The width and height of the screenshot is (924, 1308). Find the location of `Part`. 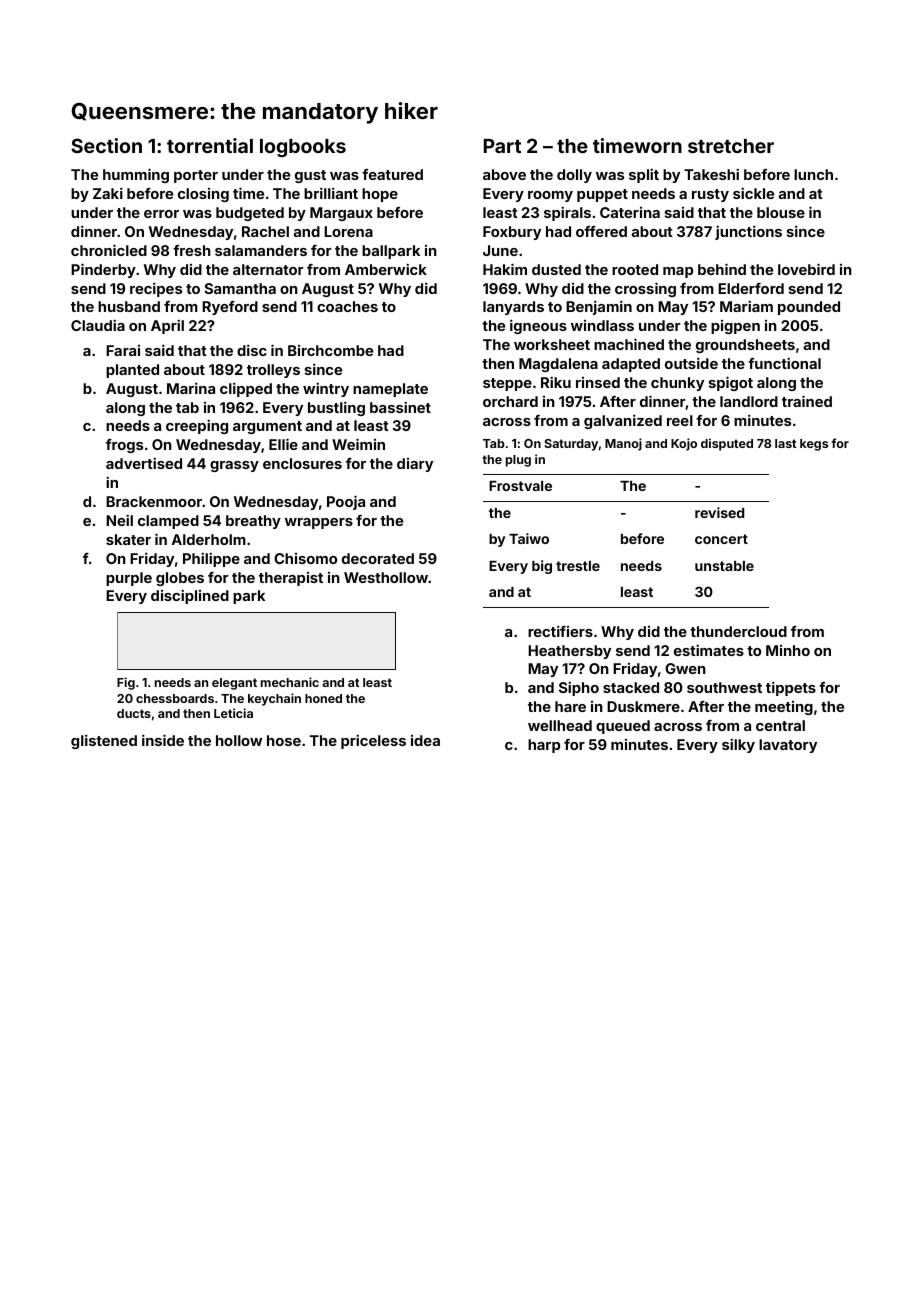

Part is located at coordinates (502, 146).
